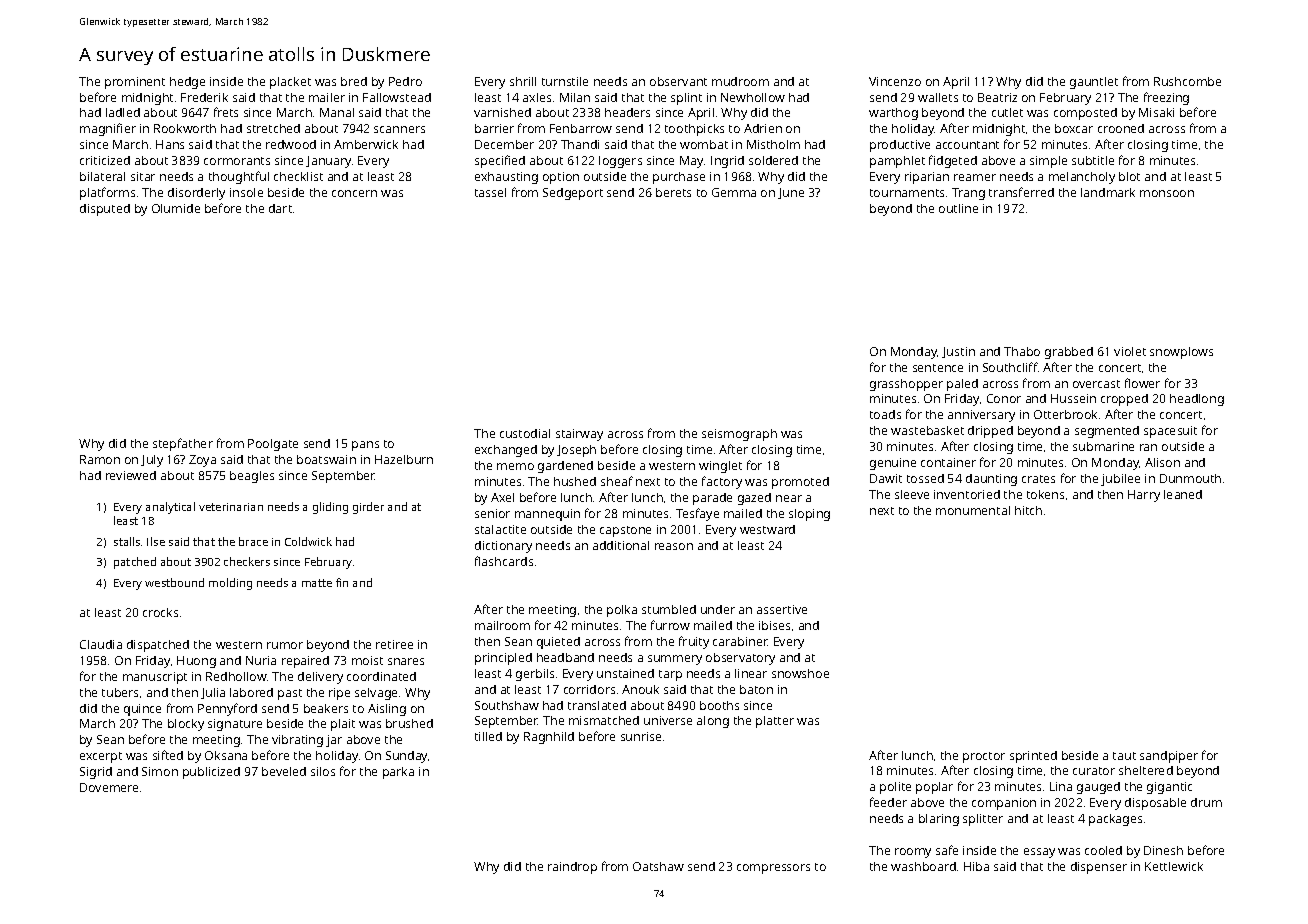 This page has width=1308, height=924. Describe the element at coordinates (323, 771) in the page. I see `silos` at that location.
